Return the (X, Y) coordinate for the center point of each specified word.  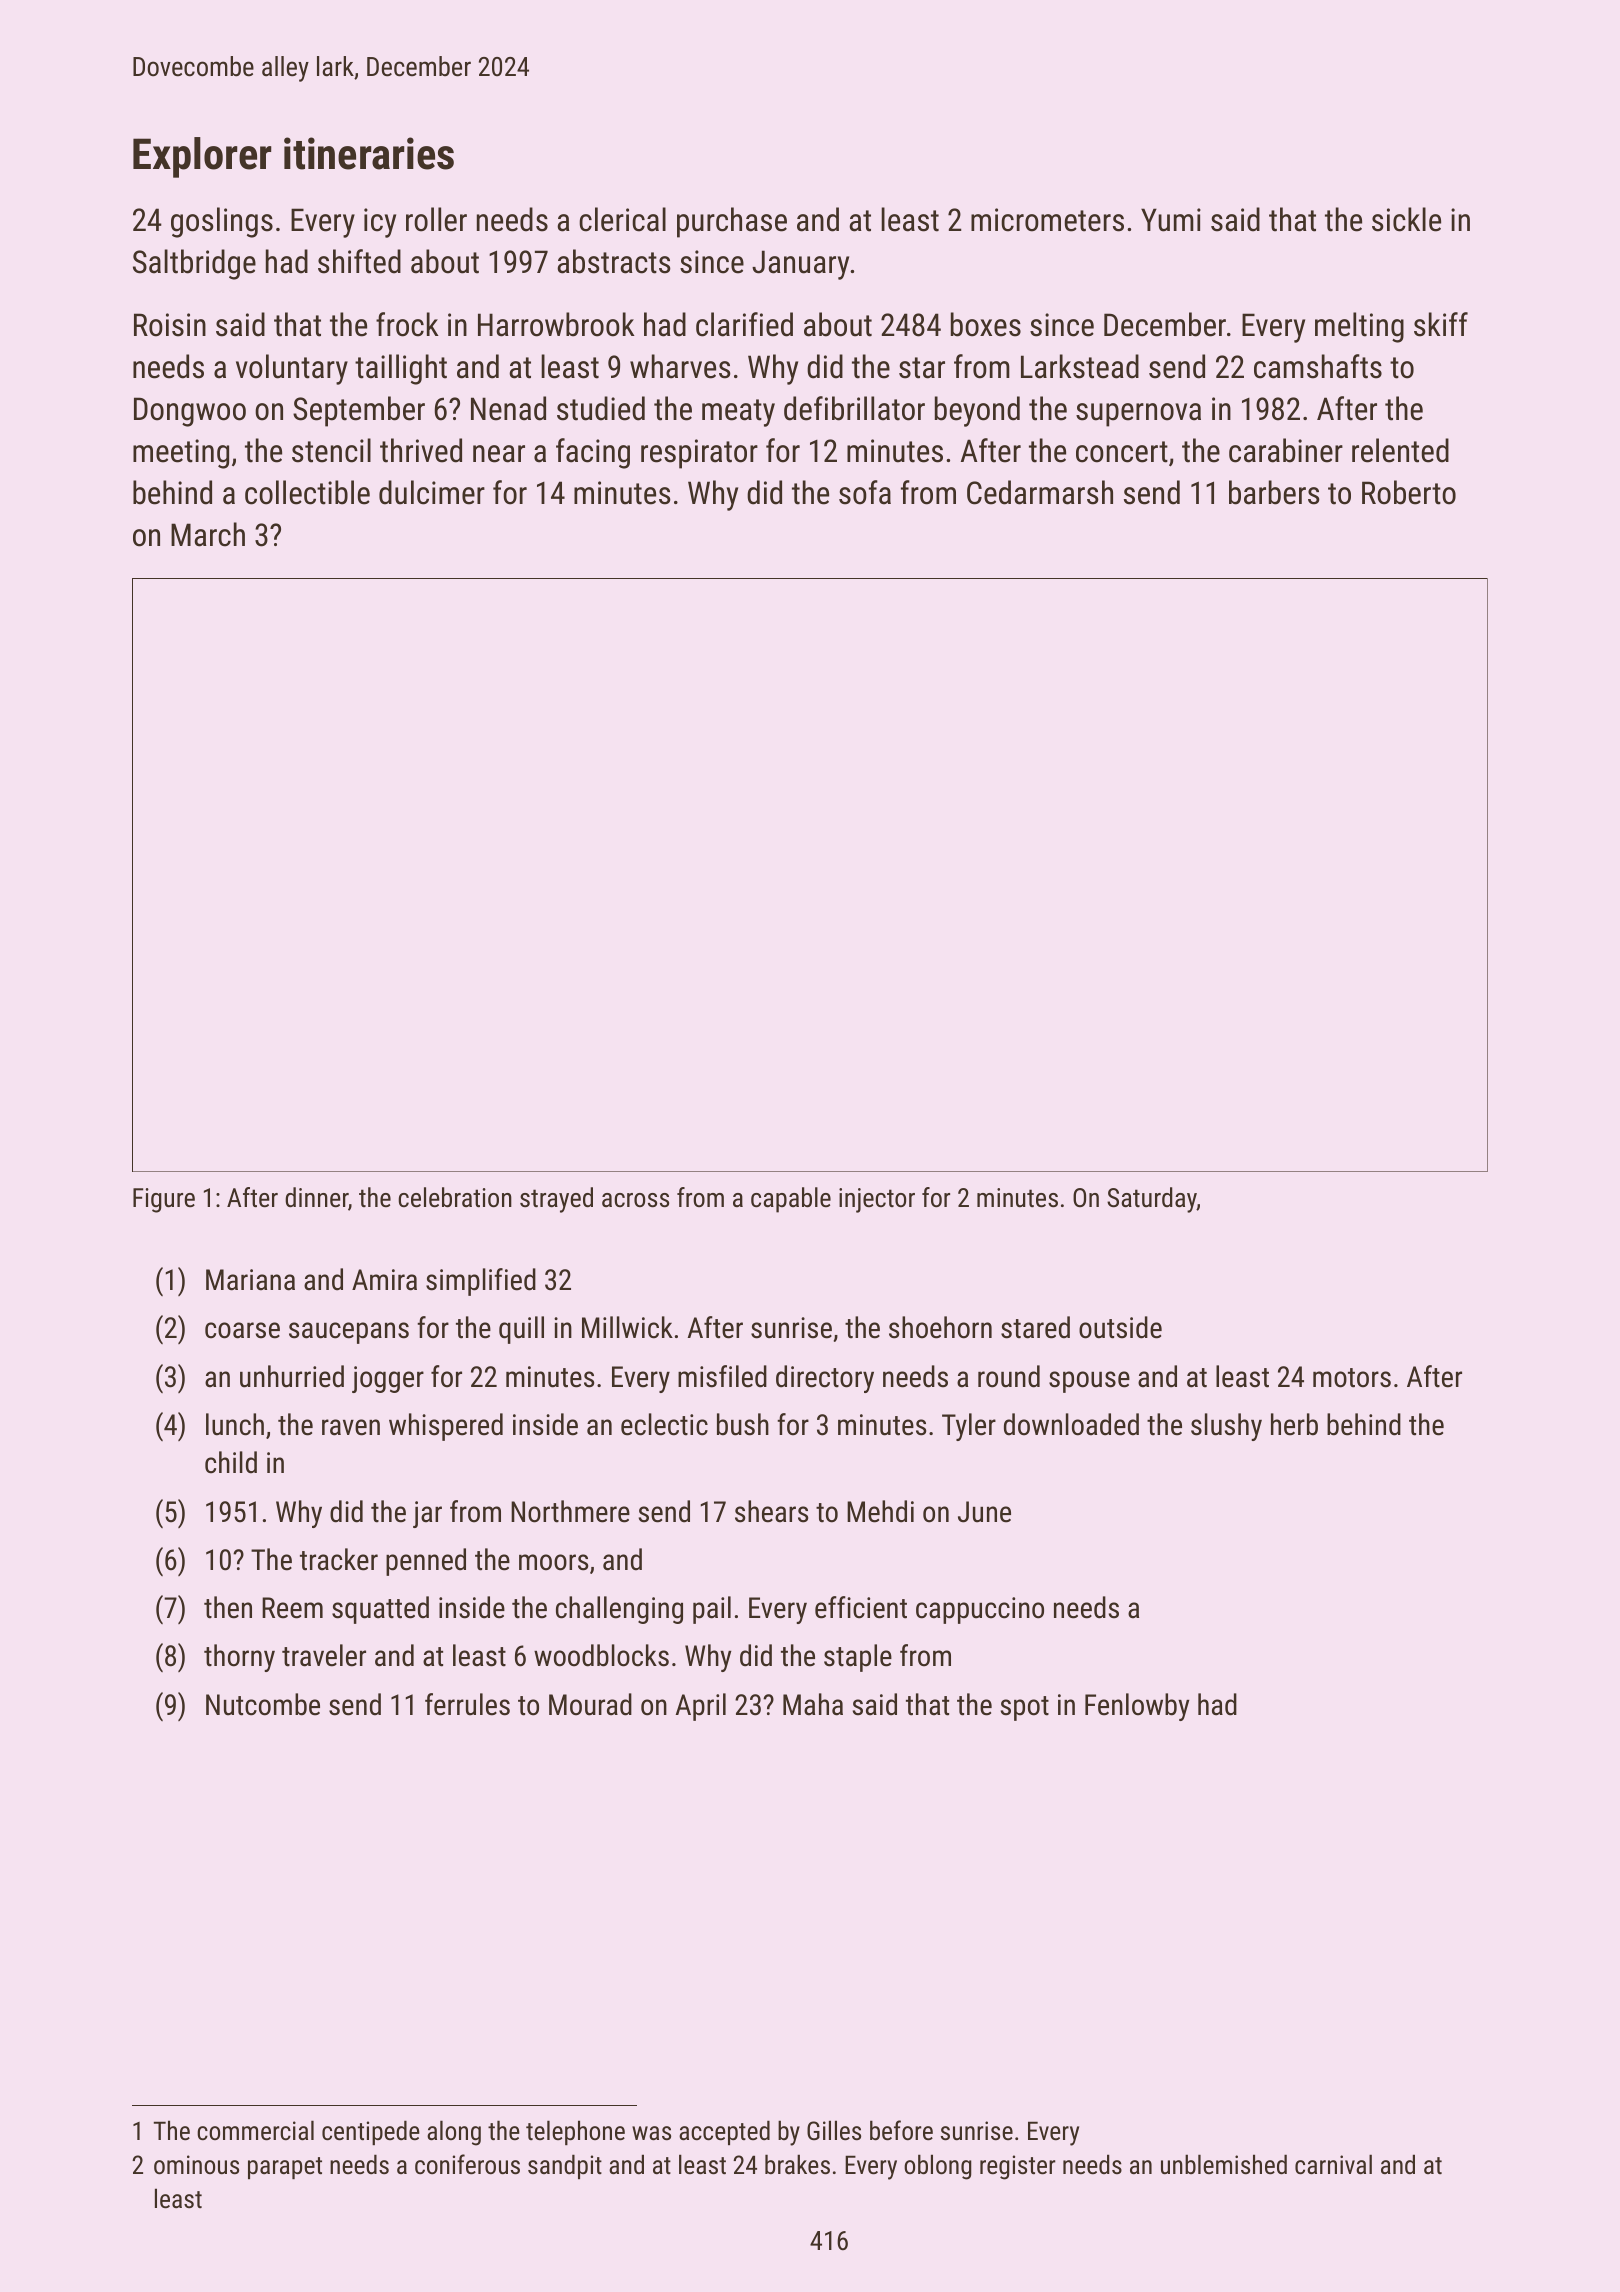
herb (1294, 1424)
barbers (1274, 492)
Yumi (1171, 220)
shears (771, 1511)
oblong (938, 2167)
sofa (865, 492)
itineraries (369, 153)
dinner (316, 1197)
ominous (196, 2164)
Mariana (250, 1280)
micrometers (1047, 220)
